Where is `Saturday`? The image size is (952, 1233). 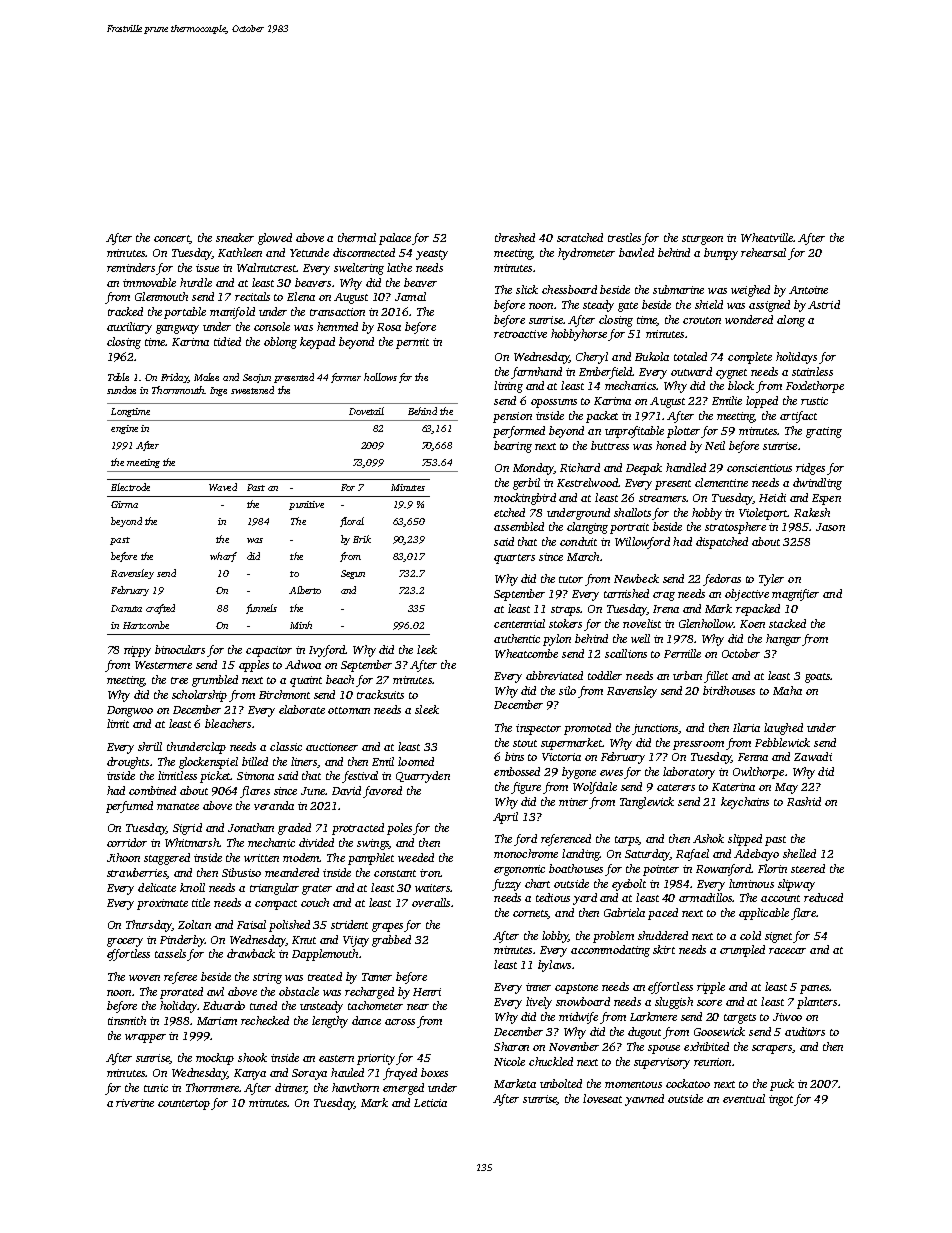
Saturday is located at coordinates (647, 855).
